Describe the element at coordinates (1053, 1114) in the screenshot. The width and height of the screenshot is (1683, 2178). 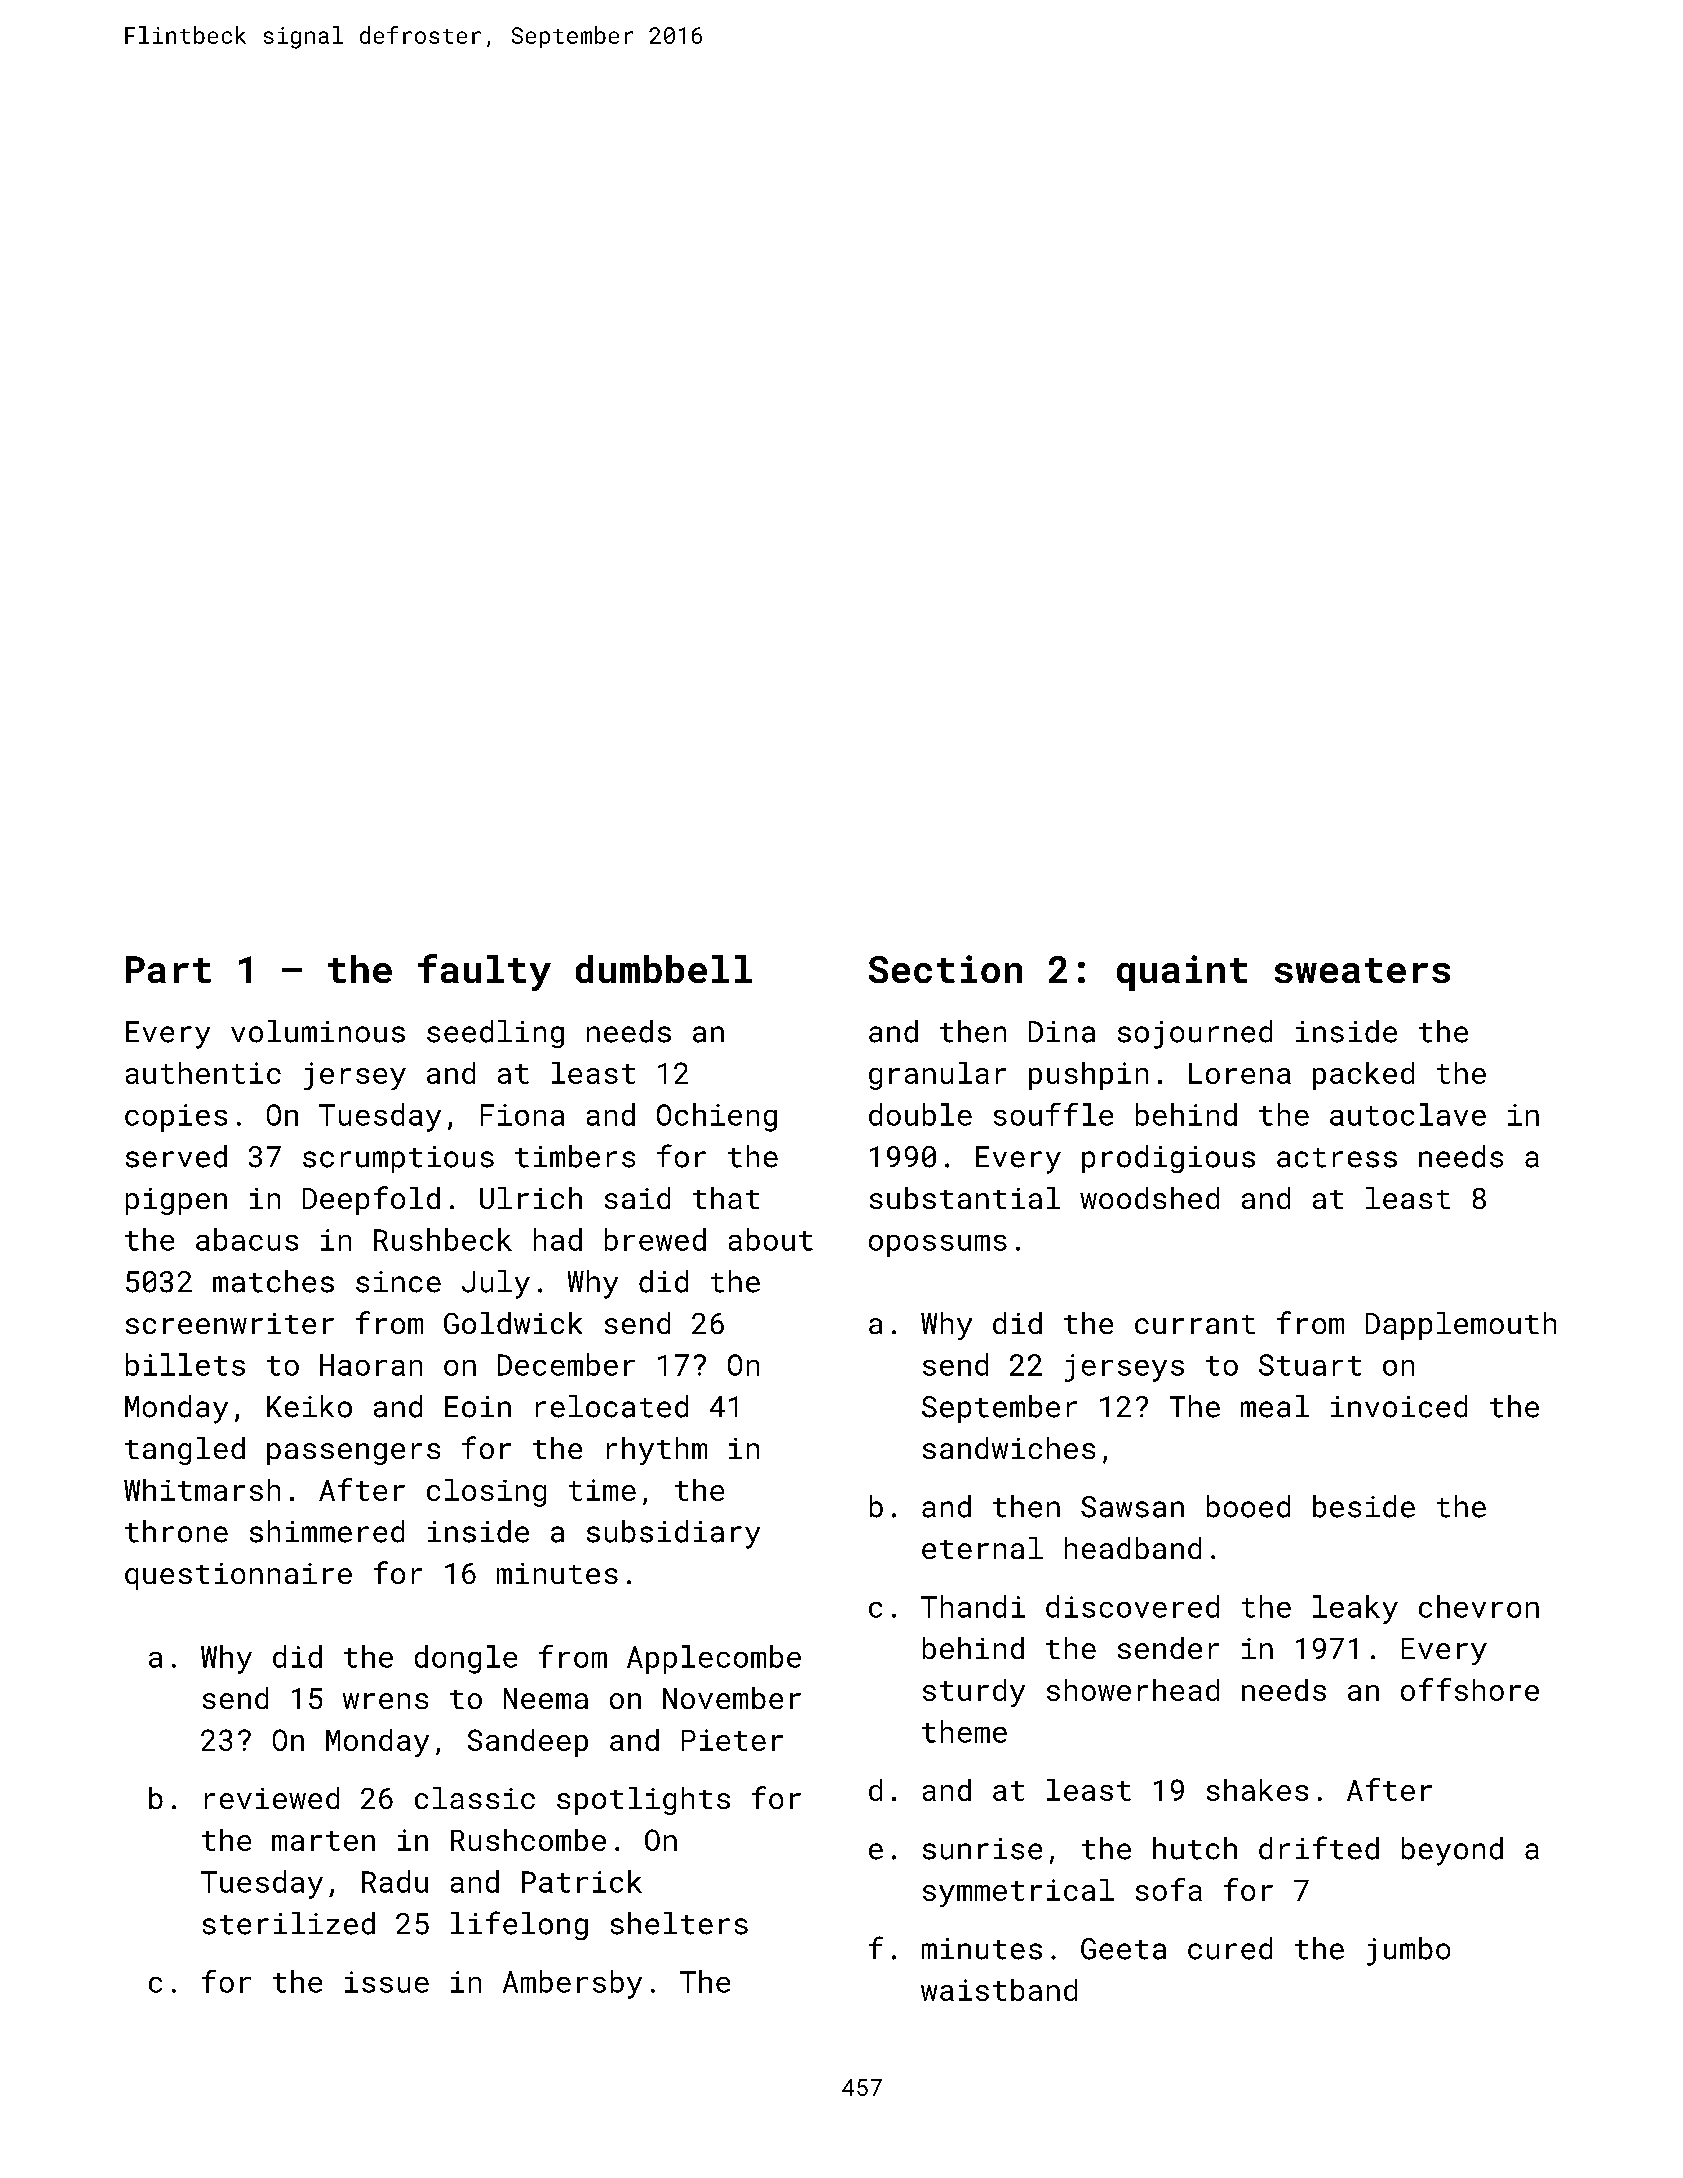
I see `souffle` at that location.
